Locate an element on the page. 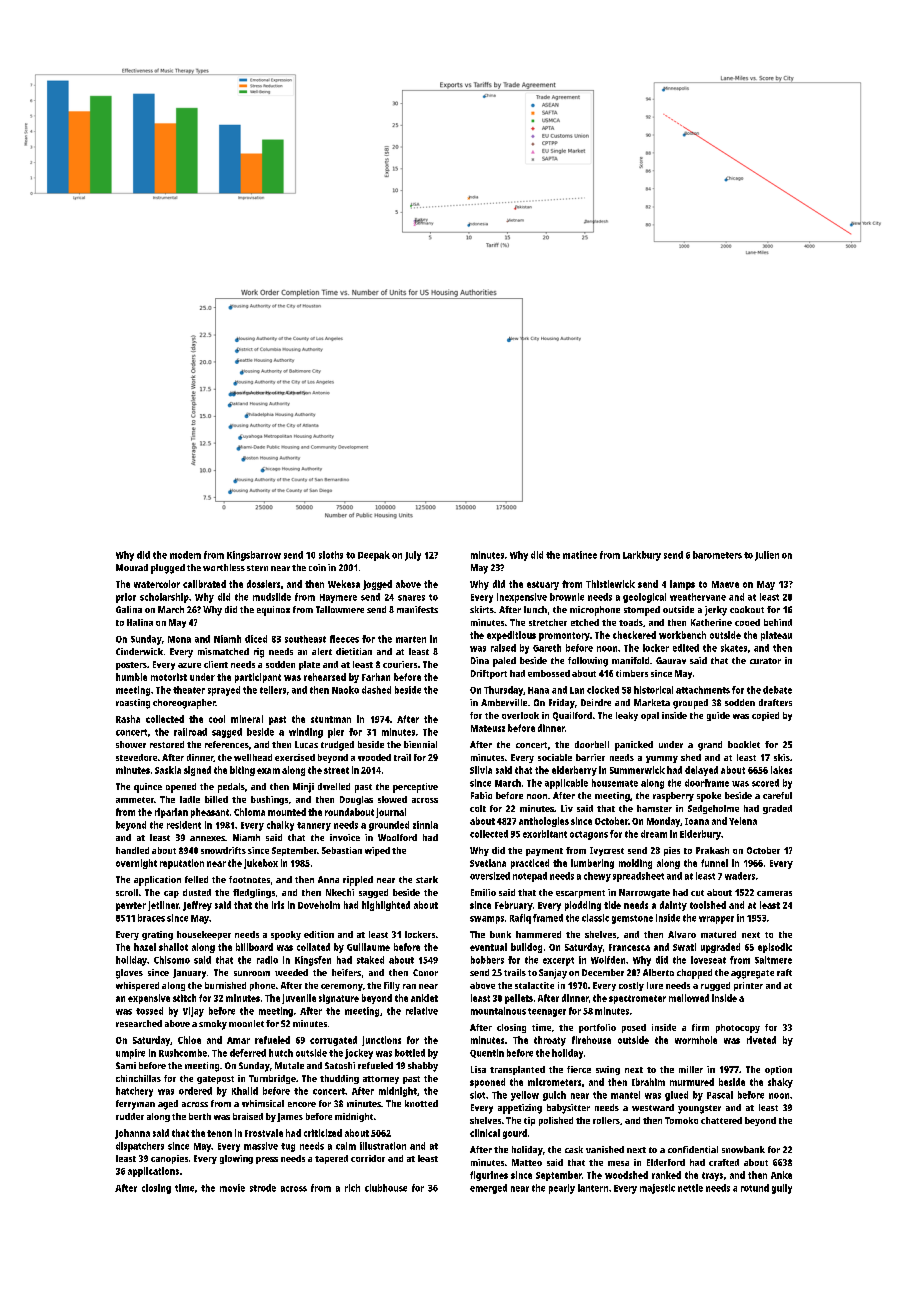 The image size is (908, 1316). emerged is located at coordinates (488, 1189).
